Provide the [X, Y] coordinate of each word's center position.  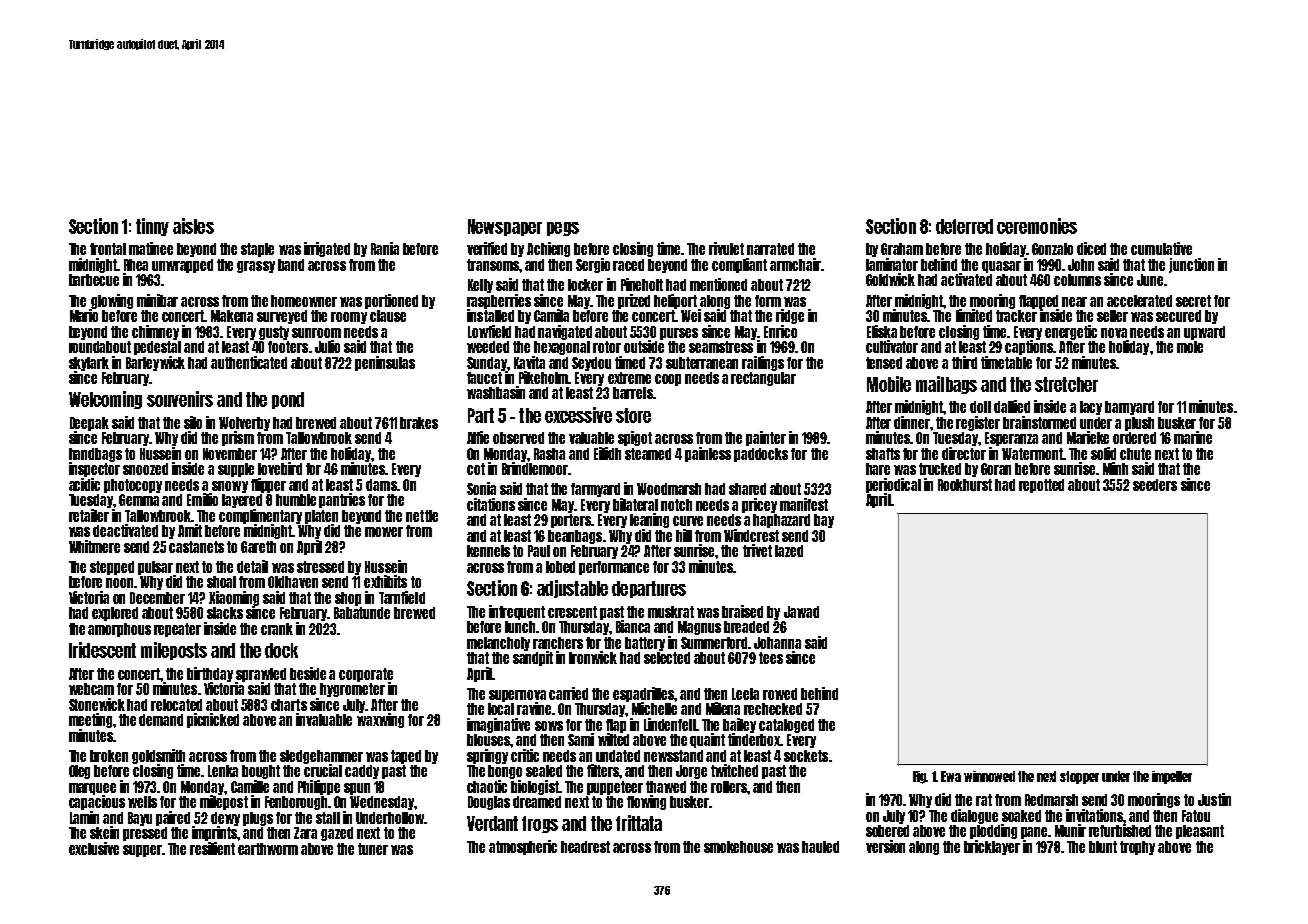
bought [261, 772]
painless [708, 454]
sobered [887, 831]
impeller [1172, 777]
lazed [789, 551]
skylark [89, 364]
